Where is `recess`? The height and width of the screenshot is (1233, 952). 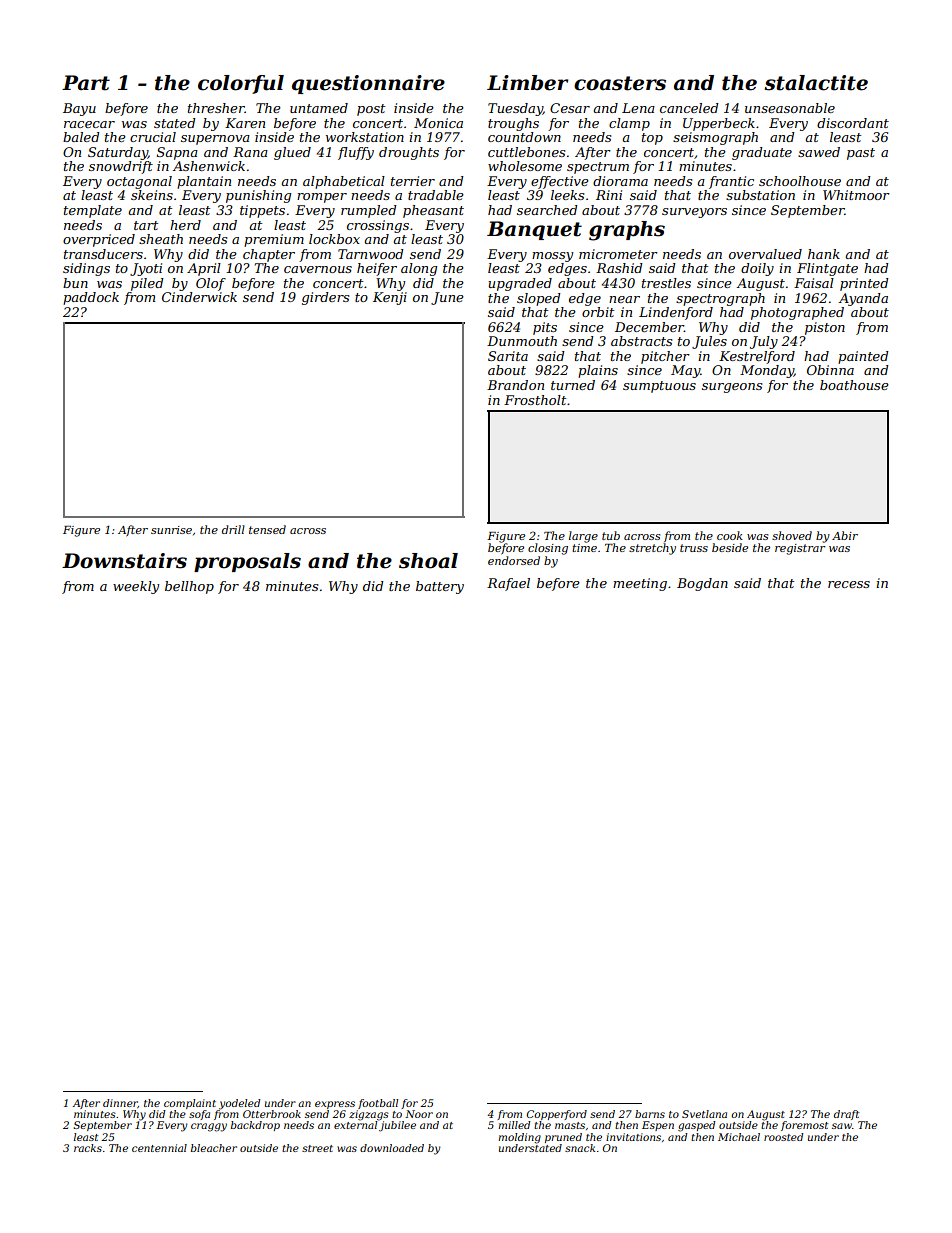 recess is located at coordinates (849, 584).
